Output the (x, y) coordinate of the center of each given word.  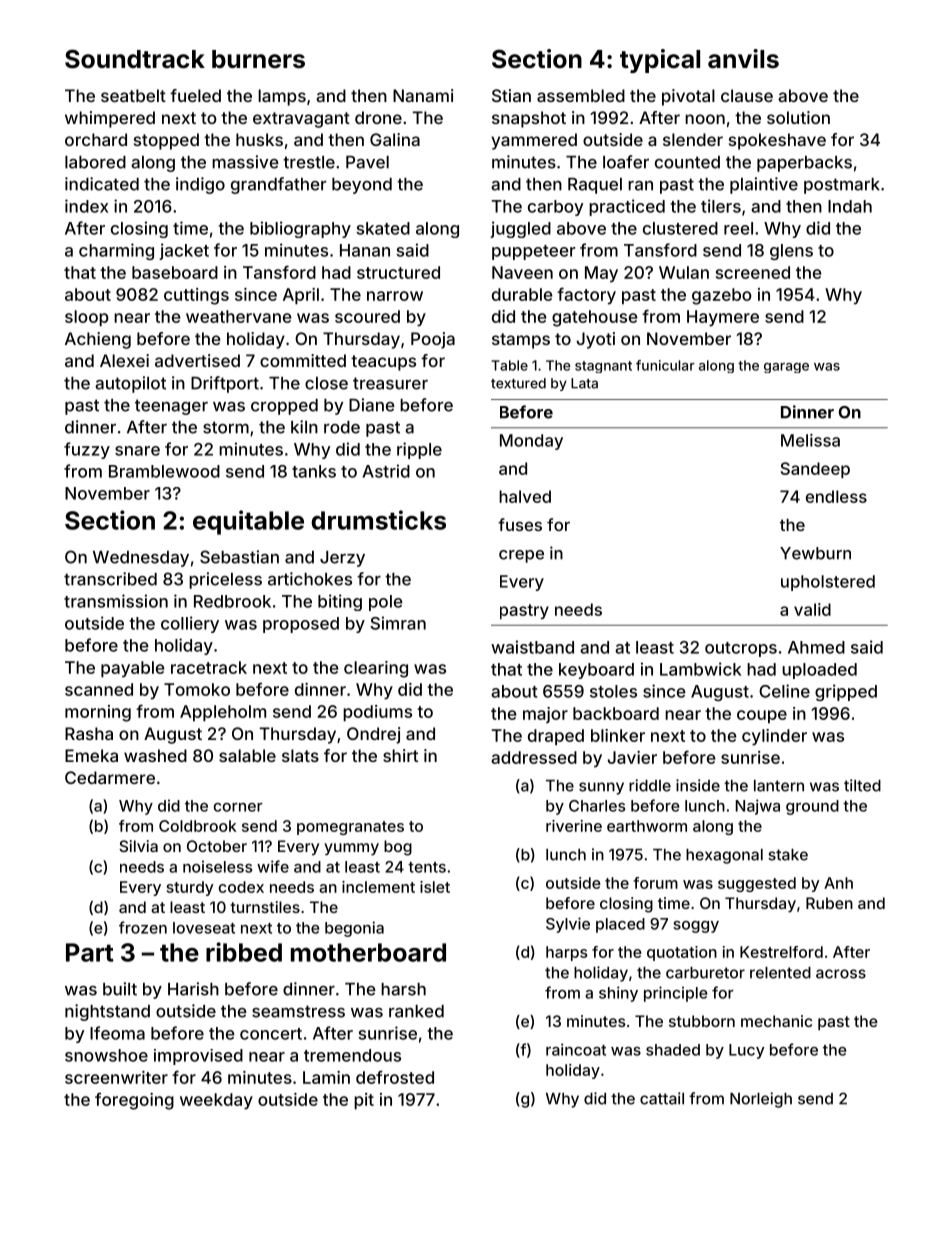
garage (786, 368)
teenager (171, 407)
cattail (662, 1098)
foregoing (134, 1101)
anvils (743, 59)
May (601, 274)
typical (660, 61)
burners (258, 59)
